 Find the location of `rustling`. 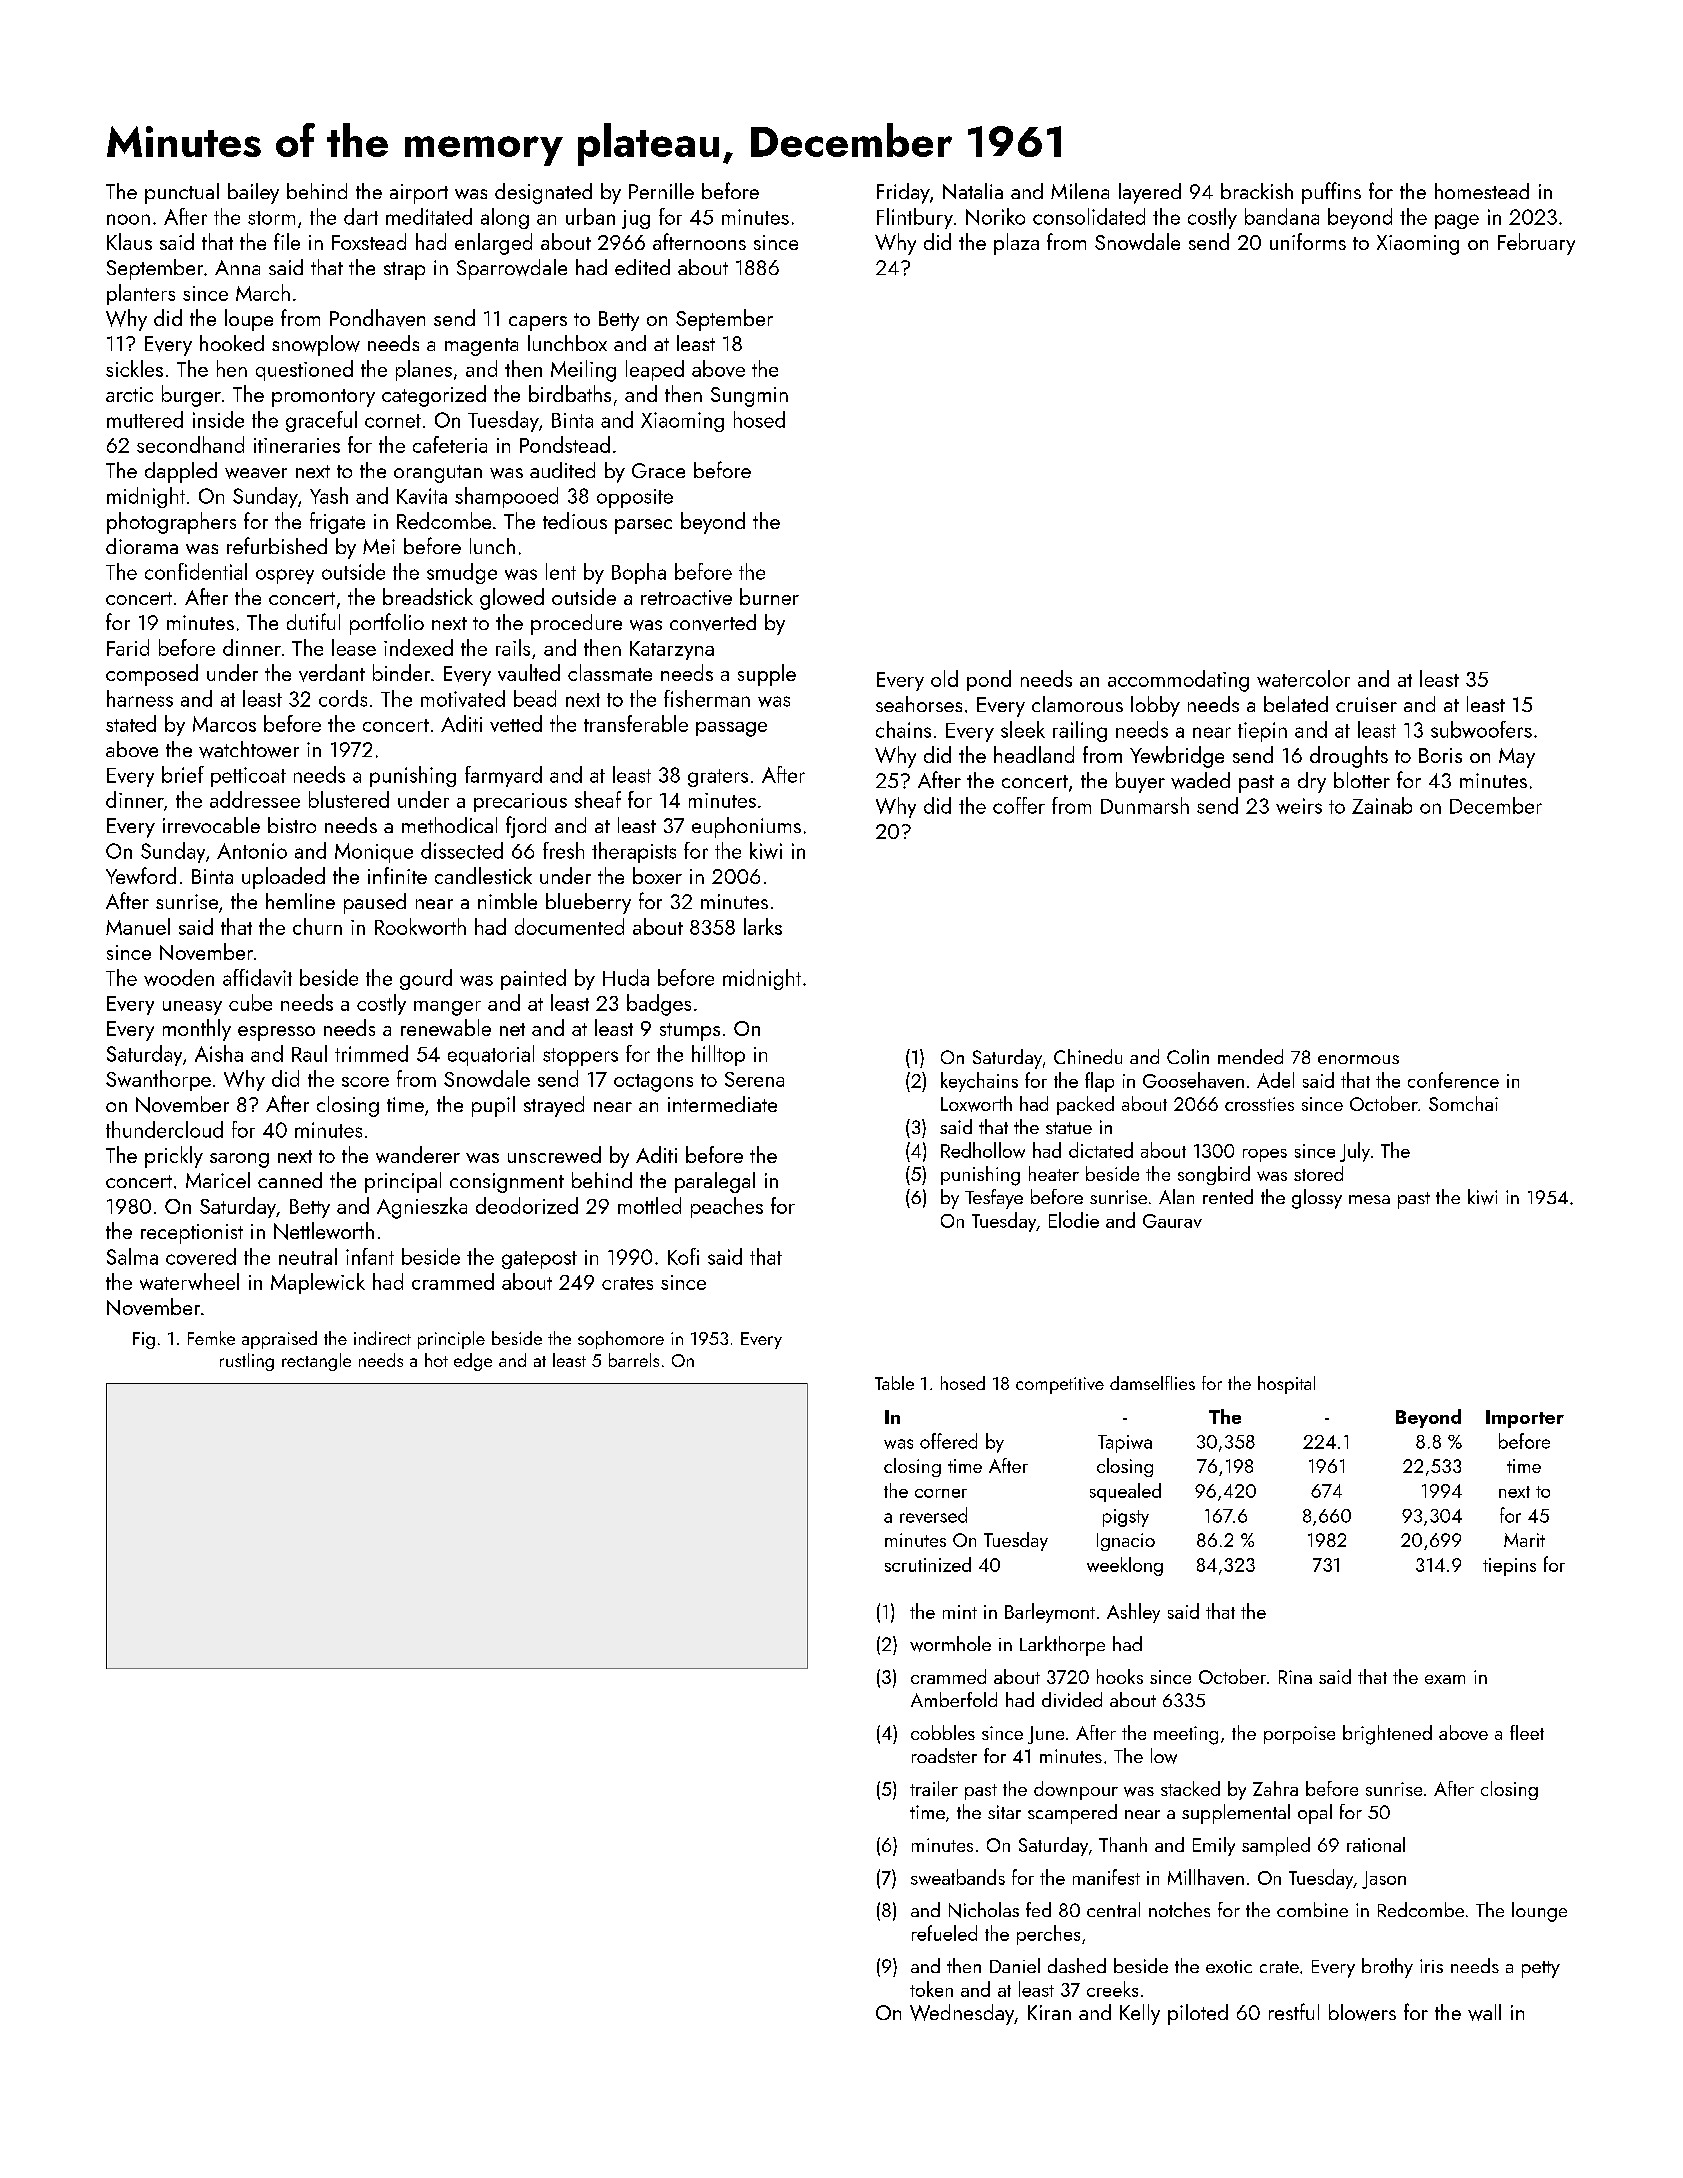

rustling is located at coordinates (247, 1362).
